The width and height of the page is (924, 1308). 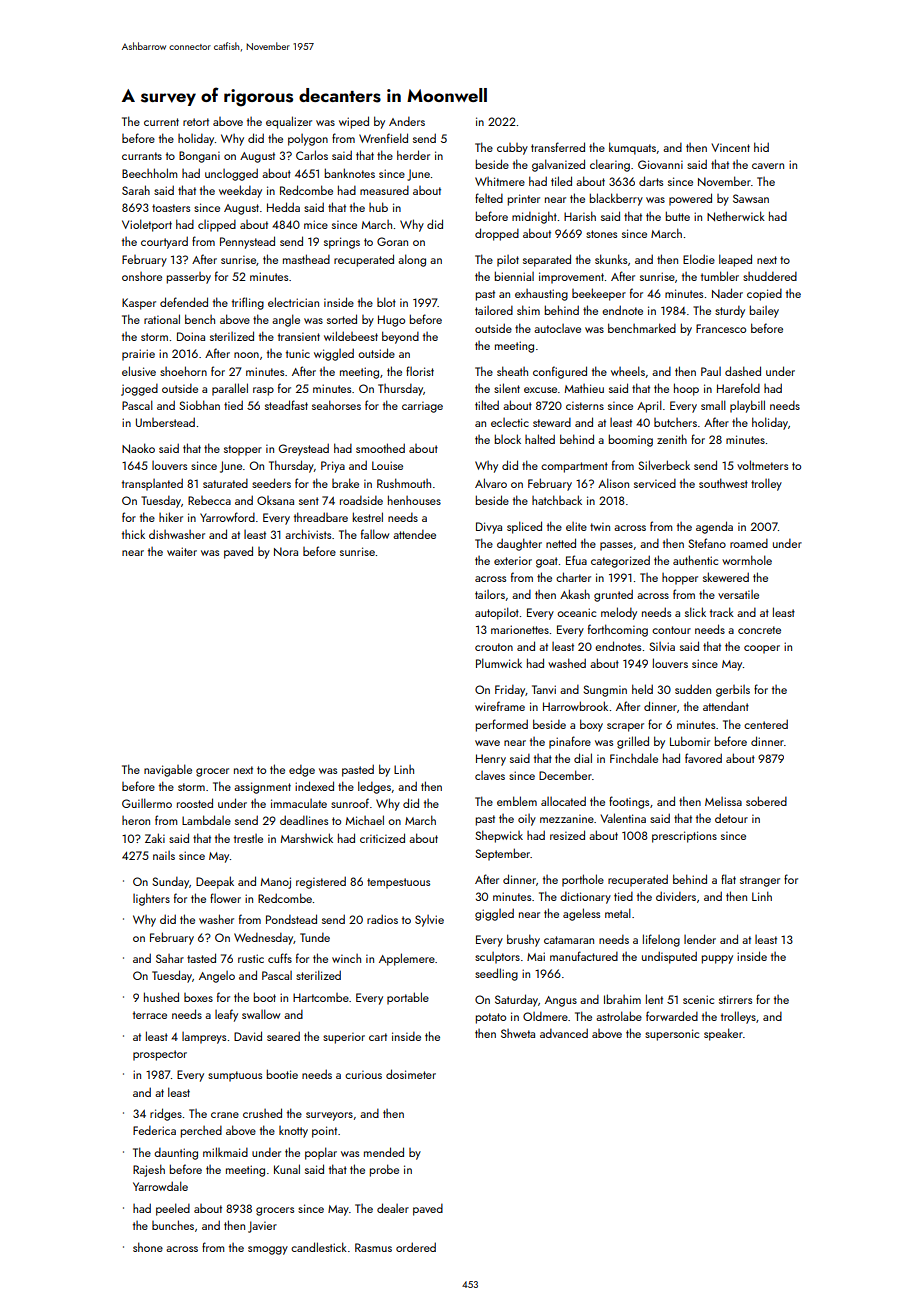 What do you see at coordinates (723, 1034) in the page?
I see `speaker` at bounding box center [723, 1034].
